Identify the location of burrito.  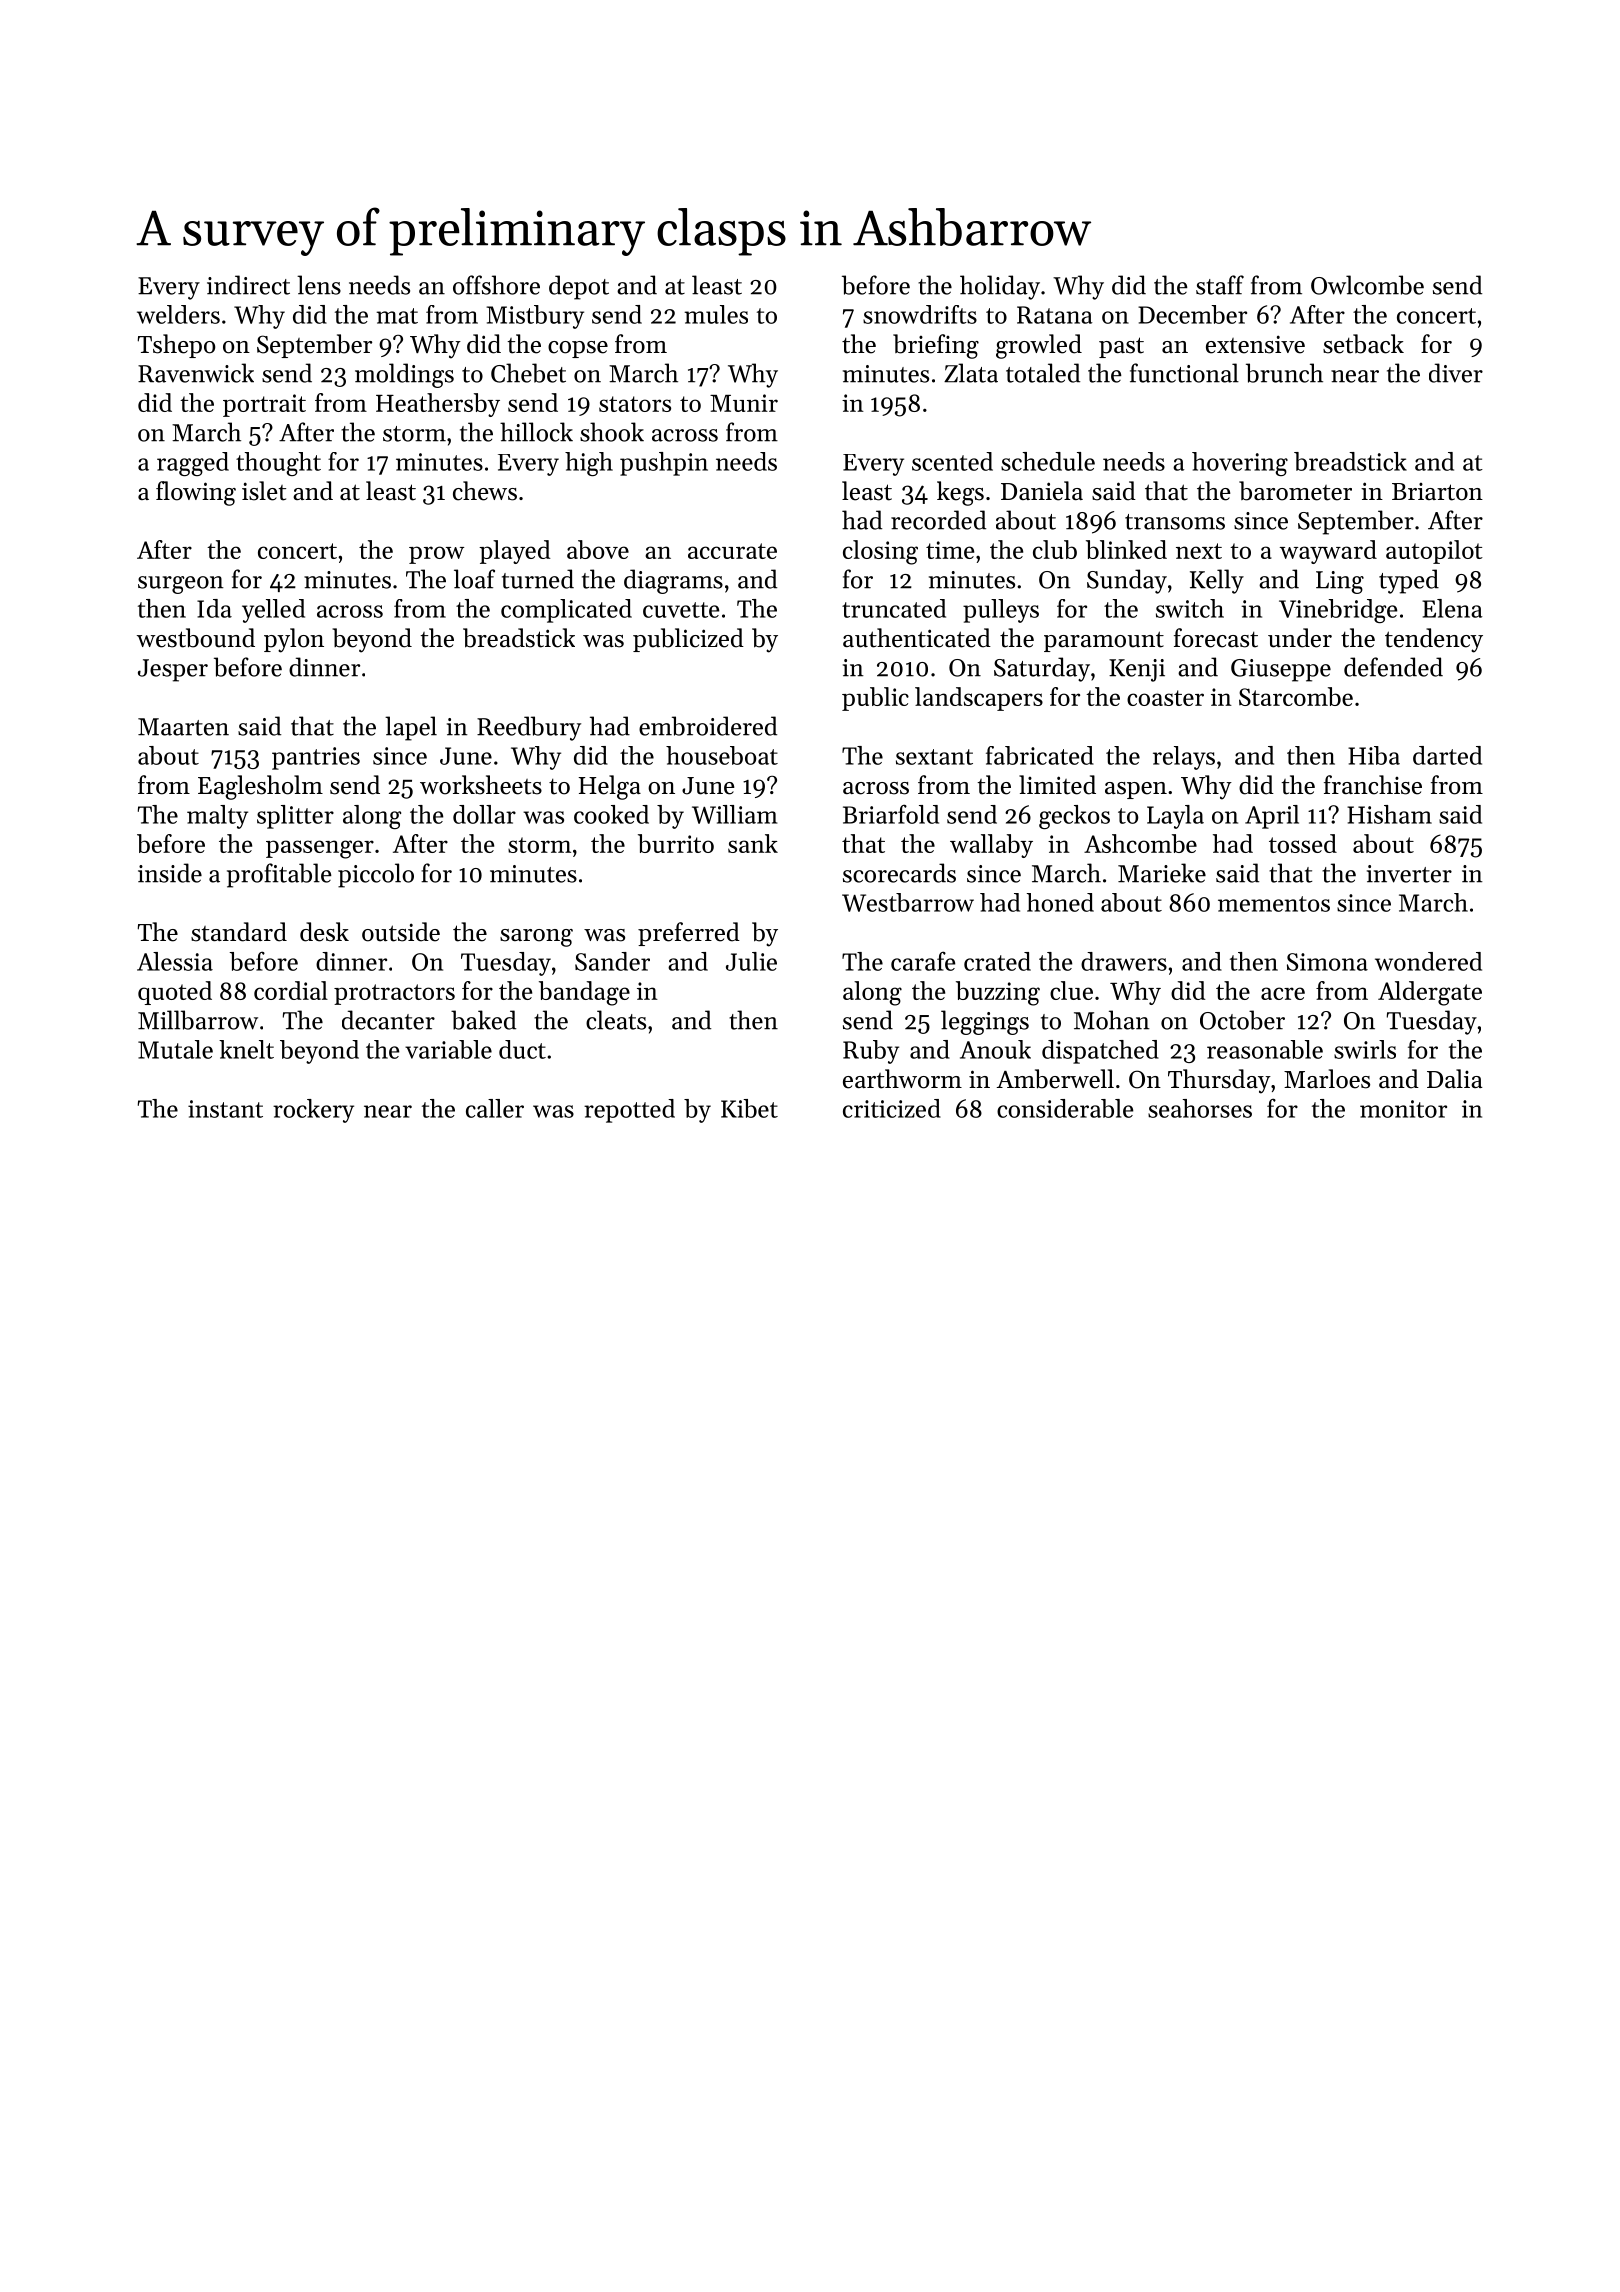
(676, 843).
